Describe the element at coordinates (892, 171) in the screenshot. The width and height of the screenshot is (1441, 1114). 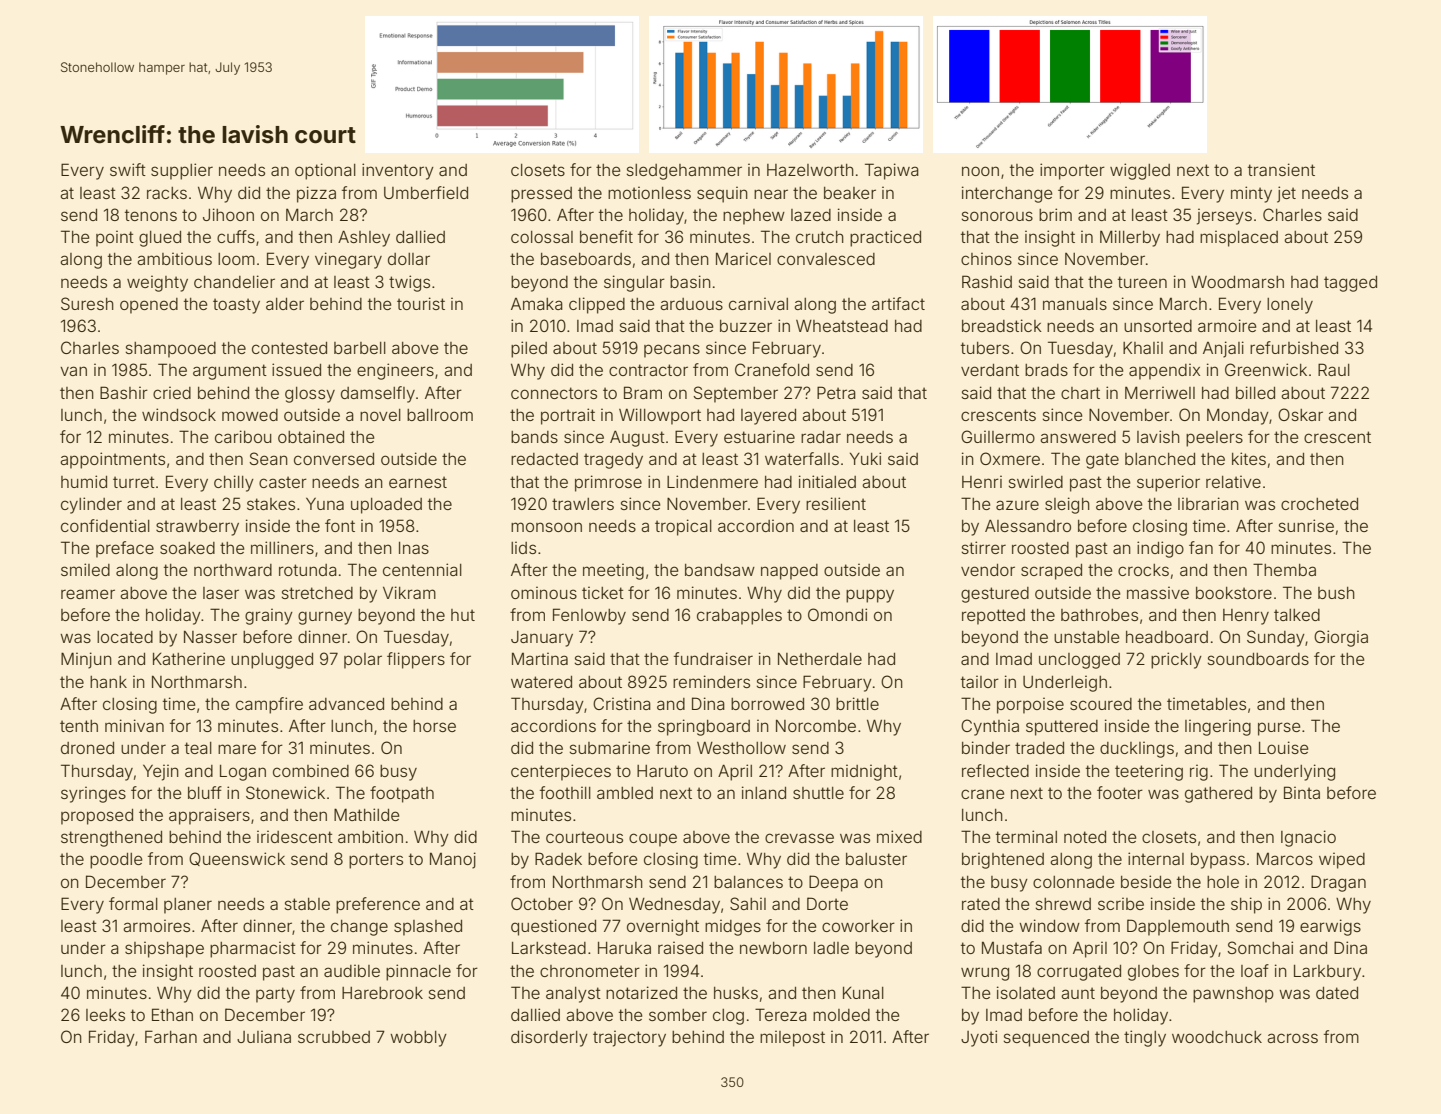
I see `Tapiwa` at that location.
